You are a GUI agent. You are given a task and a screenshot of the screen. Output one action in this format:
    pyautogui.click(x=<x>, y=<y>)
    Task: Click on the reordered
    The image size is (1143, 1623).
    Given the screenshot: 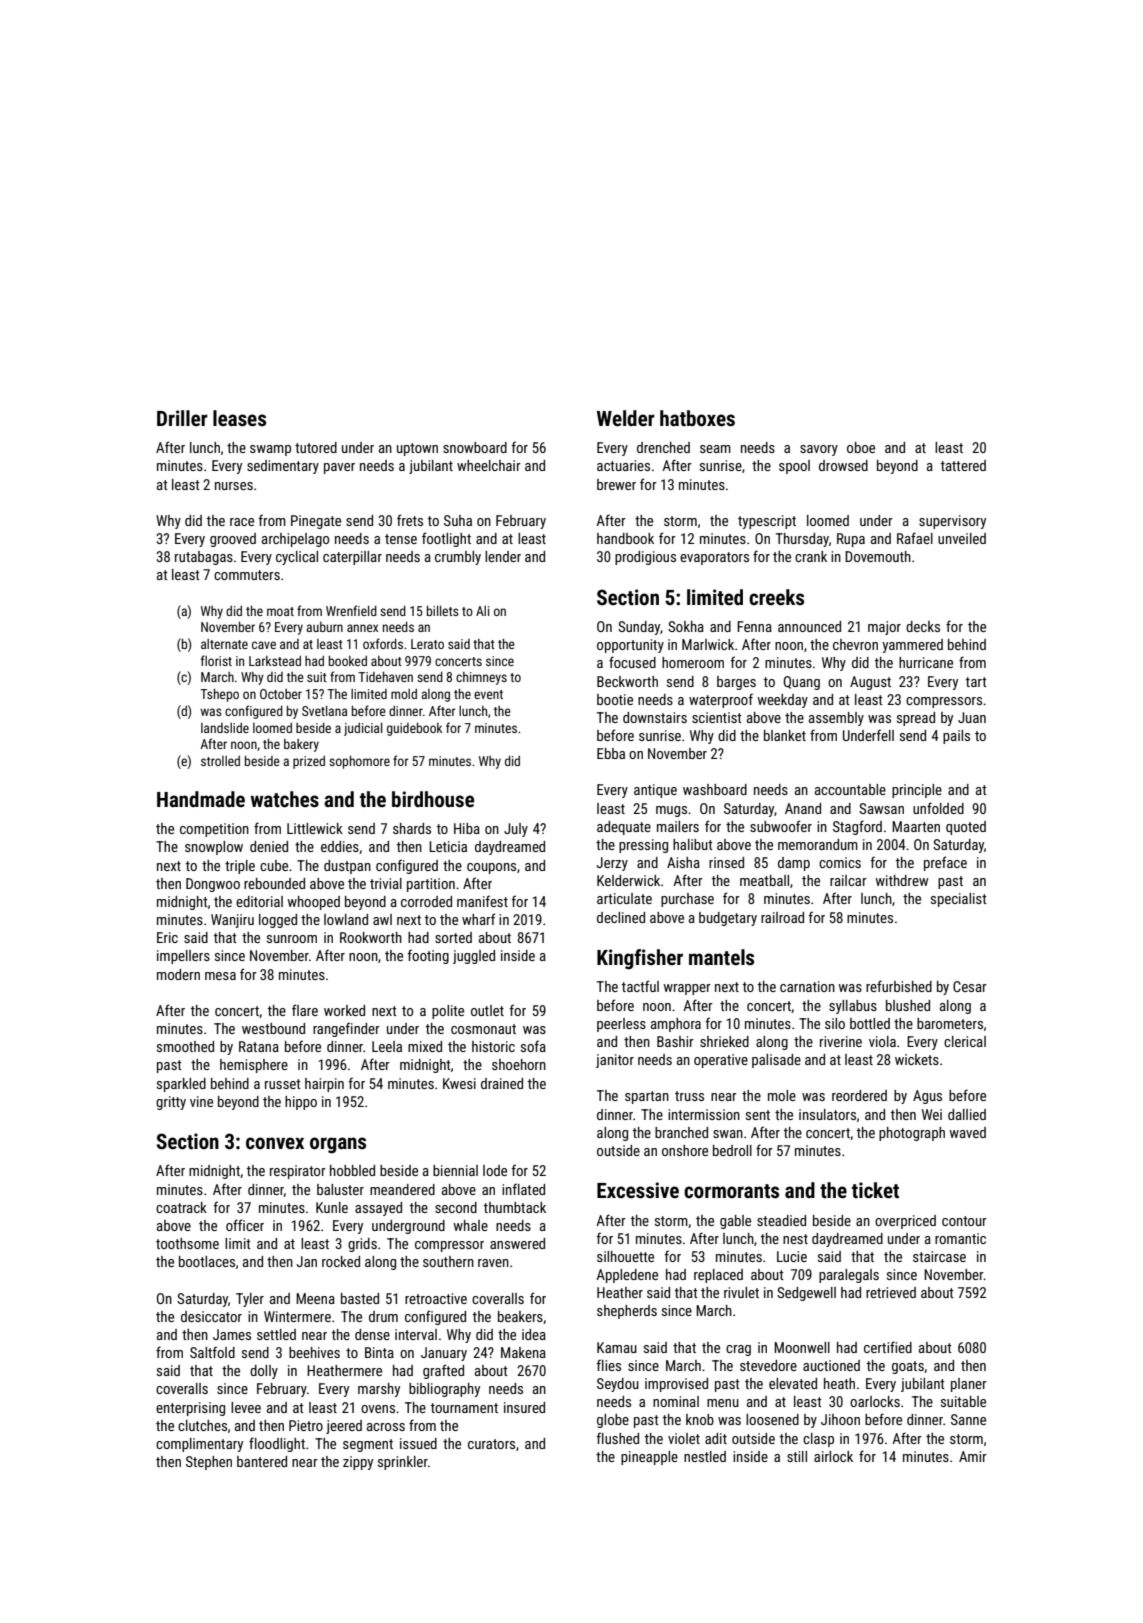 What is the action you would take?
    pyautogui.click(x=859, y=1095)
